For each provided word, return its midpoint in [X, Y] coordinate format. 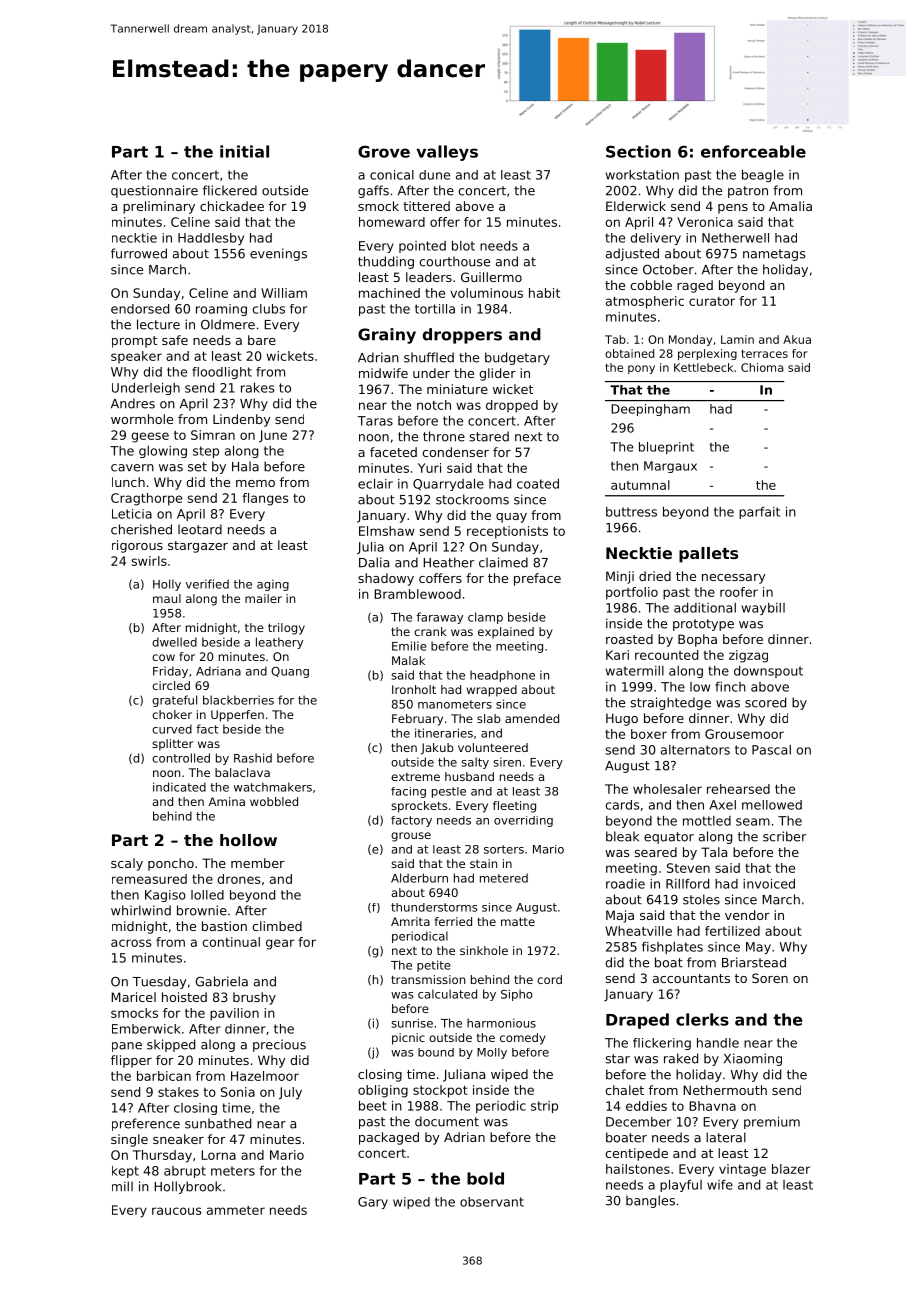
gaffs [373, 191]
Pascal [771, 750]
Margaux [670, 467]
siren [507, 762]
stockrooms [472, 499]
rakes [257, 388]
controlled [181, 758]
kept [125, 1172]
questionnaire [154, 191]
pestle [449, 792]
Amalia [790, 206]
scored [765, 702]
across [131, 943]
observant [492, 1202]
